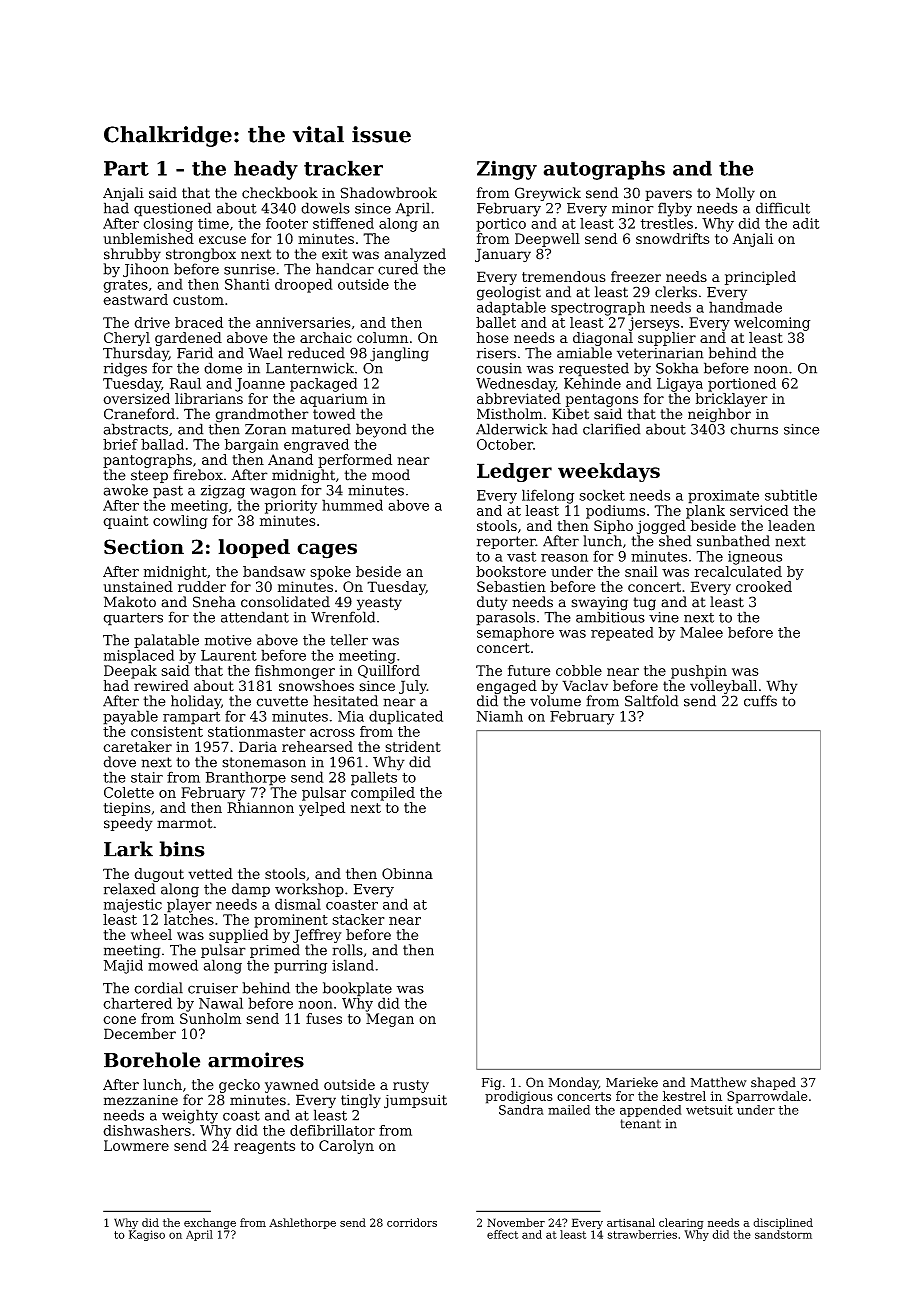 Image resolution: width=924 pixels, height=1308 pixels. Describe the element at coordinates (406, 717) in the image. I see `duplicated` at that location.
